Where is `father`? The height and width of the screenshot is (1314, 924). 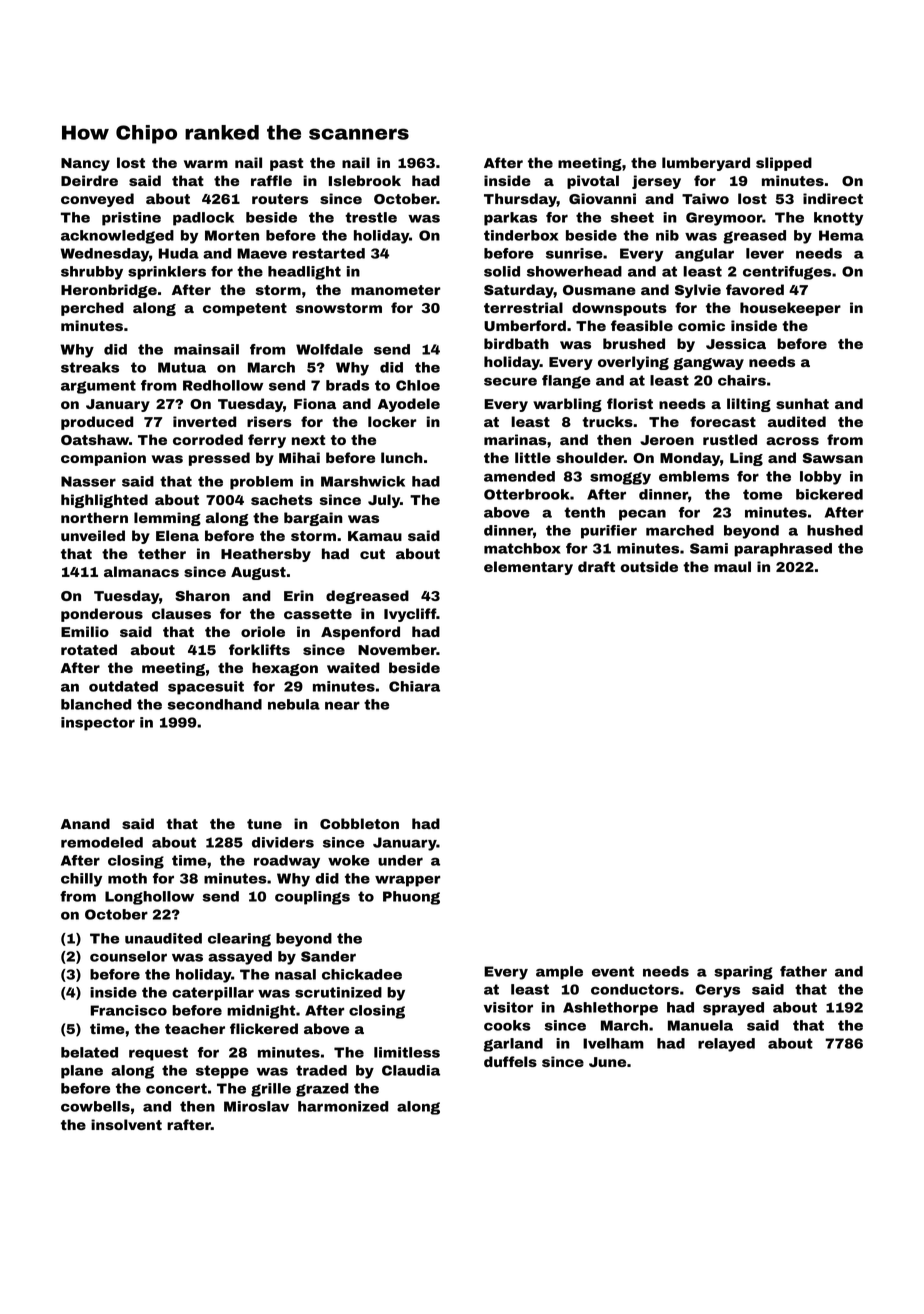
father is located at coordinates (803, 971).
